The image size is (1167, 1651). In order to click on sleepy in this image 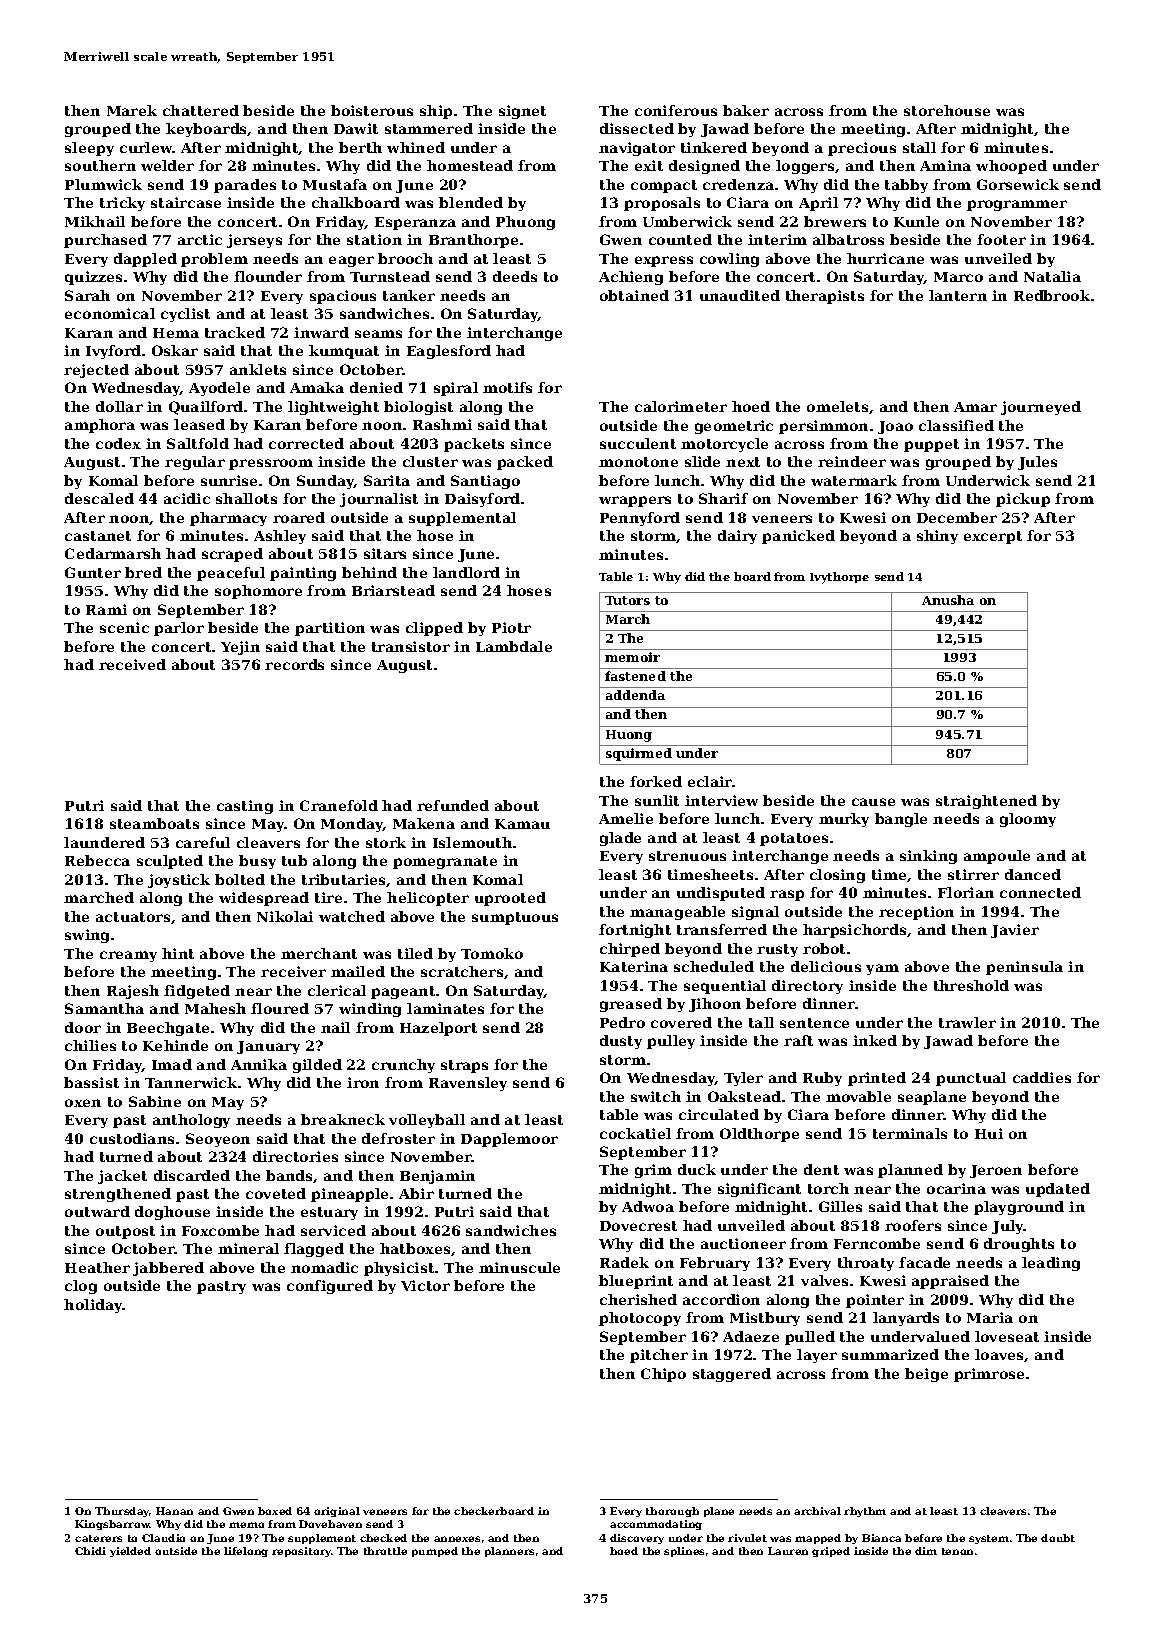, I will do `click(89, 149)`.
